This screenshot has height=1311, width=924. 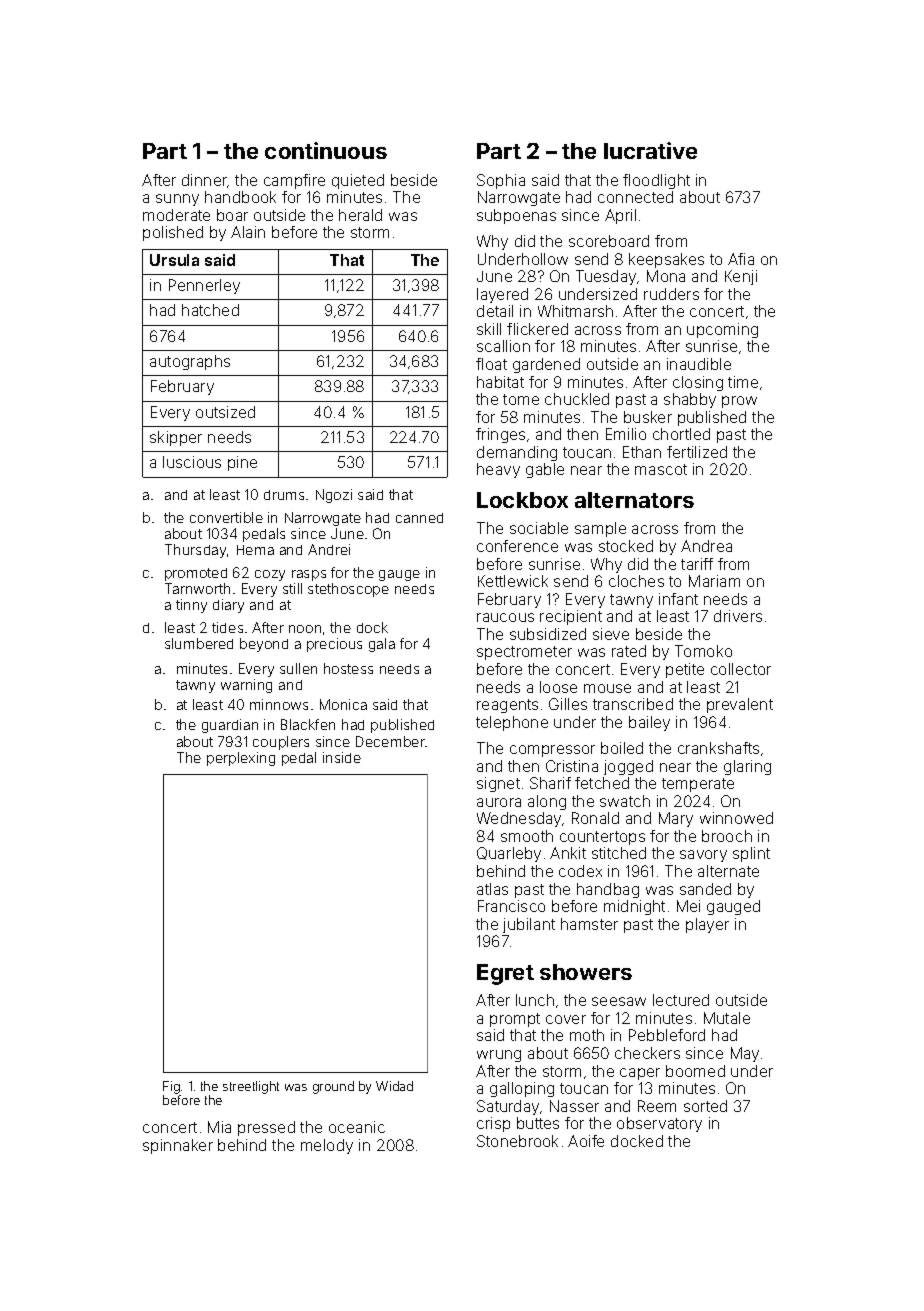 I want to click on mascot, so click(x=661, y=469).
